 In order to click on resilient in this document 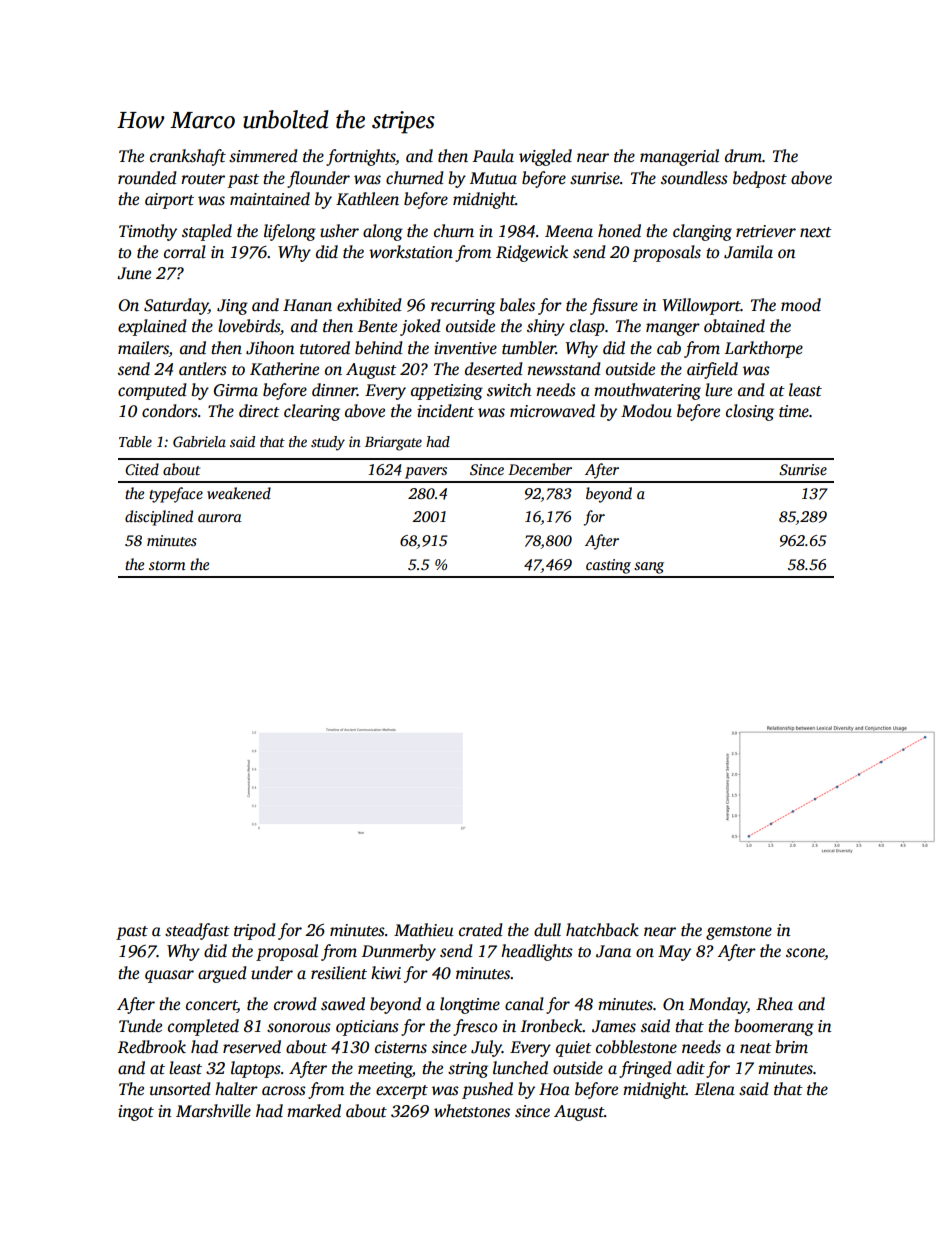, I will do `click(339, 973)`.
